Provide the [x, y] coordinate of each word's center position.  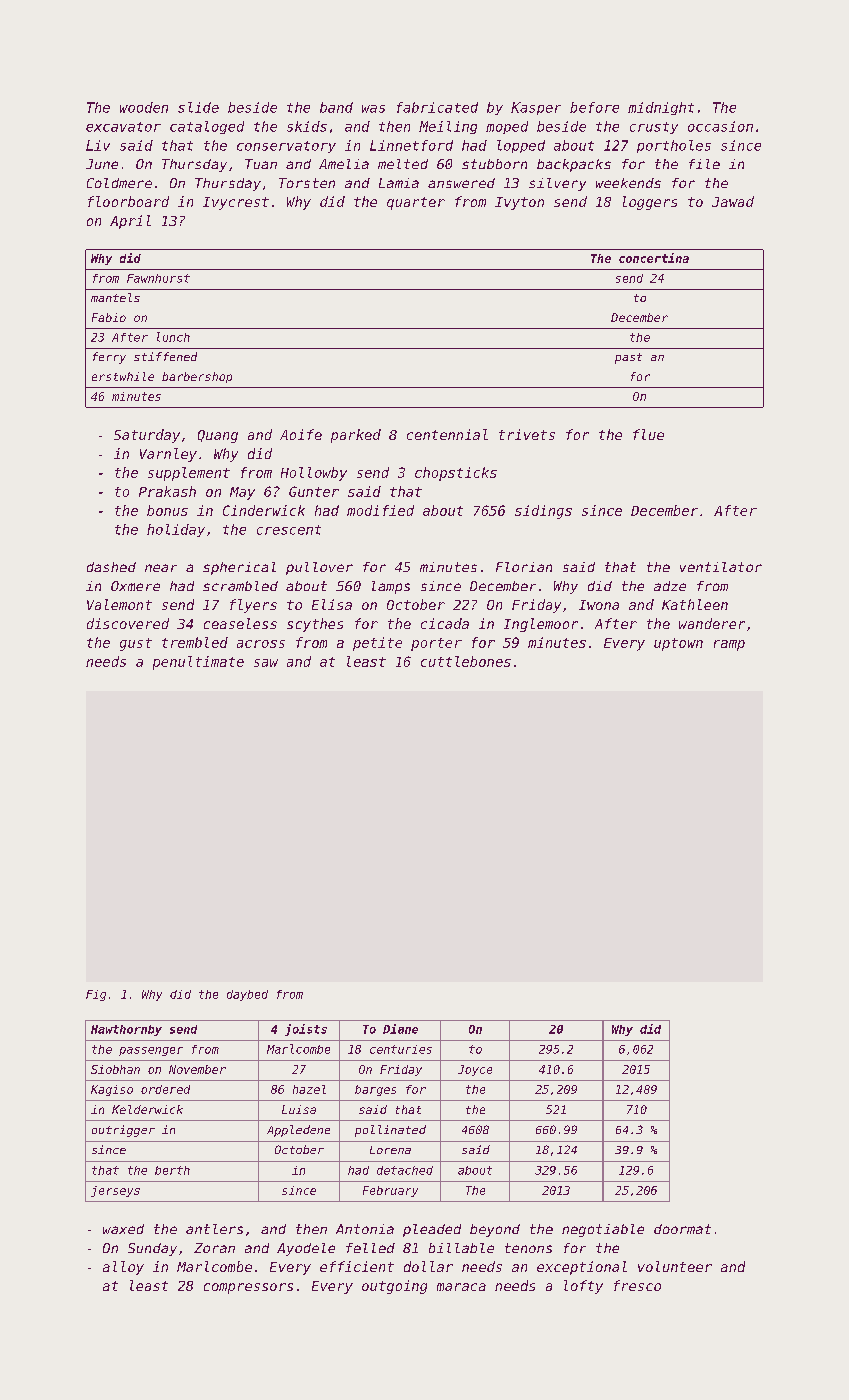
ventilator [721, 567]
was [373, 109]
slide [198, 107]
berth [172, 1170]
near [161, 568]
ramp [729, 645]
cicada [445, 623]
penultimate [198, 663]
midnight [661, 108]
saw [266, 663]
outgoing [394, 1287]
